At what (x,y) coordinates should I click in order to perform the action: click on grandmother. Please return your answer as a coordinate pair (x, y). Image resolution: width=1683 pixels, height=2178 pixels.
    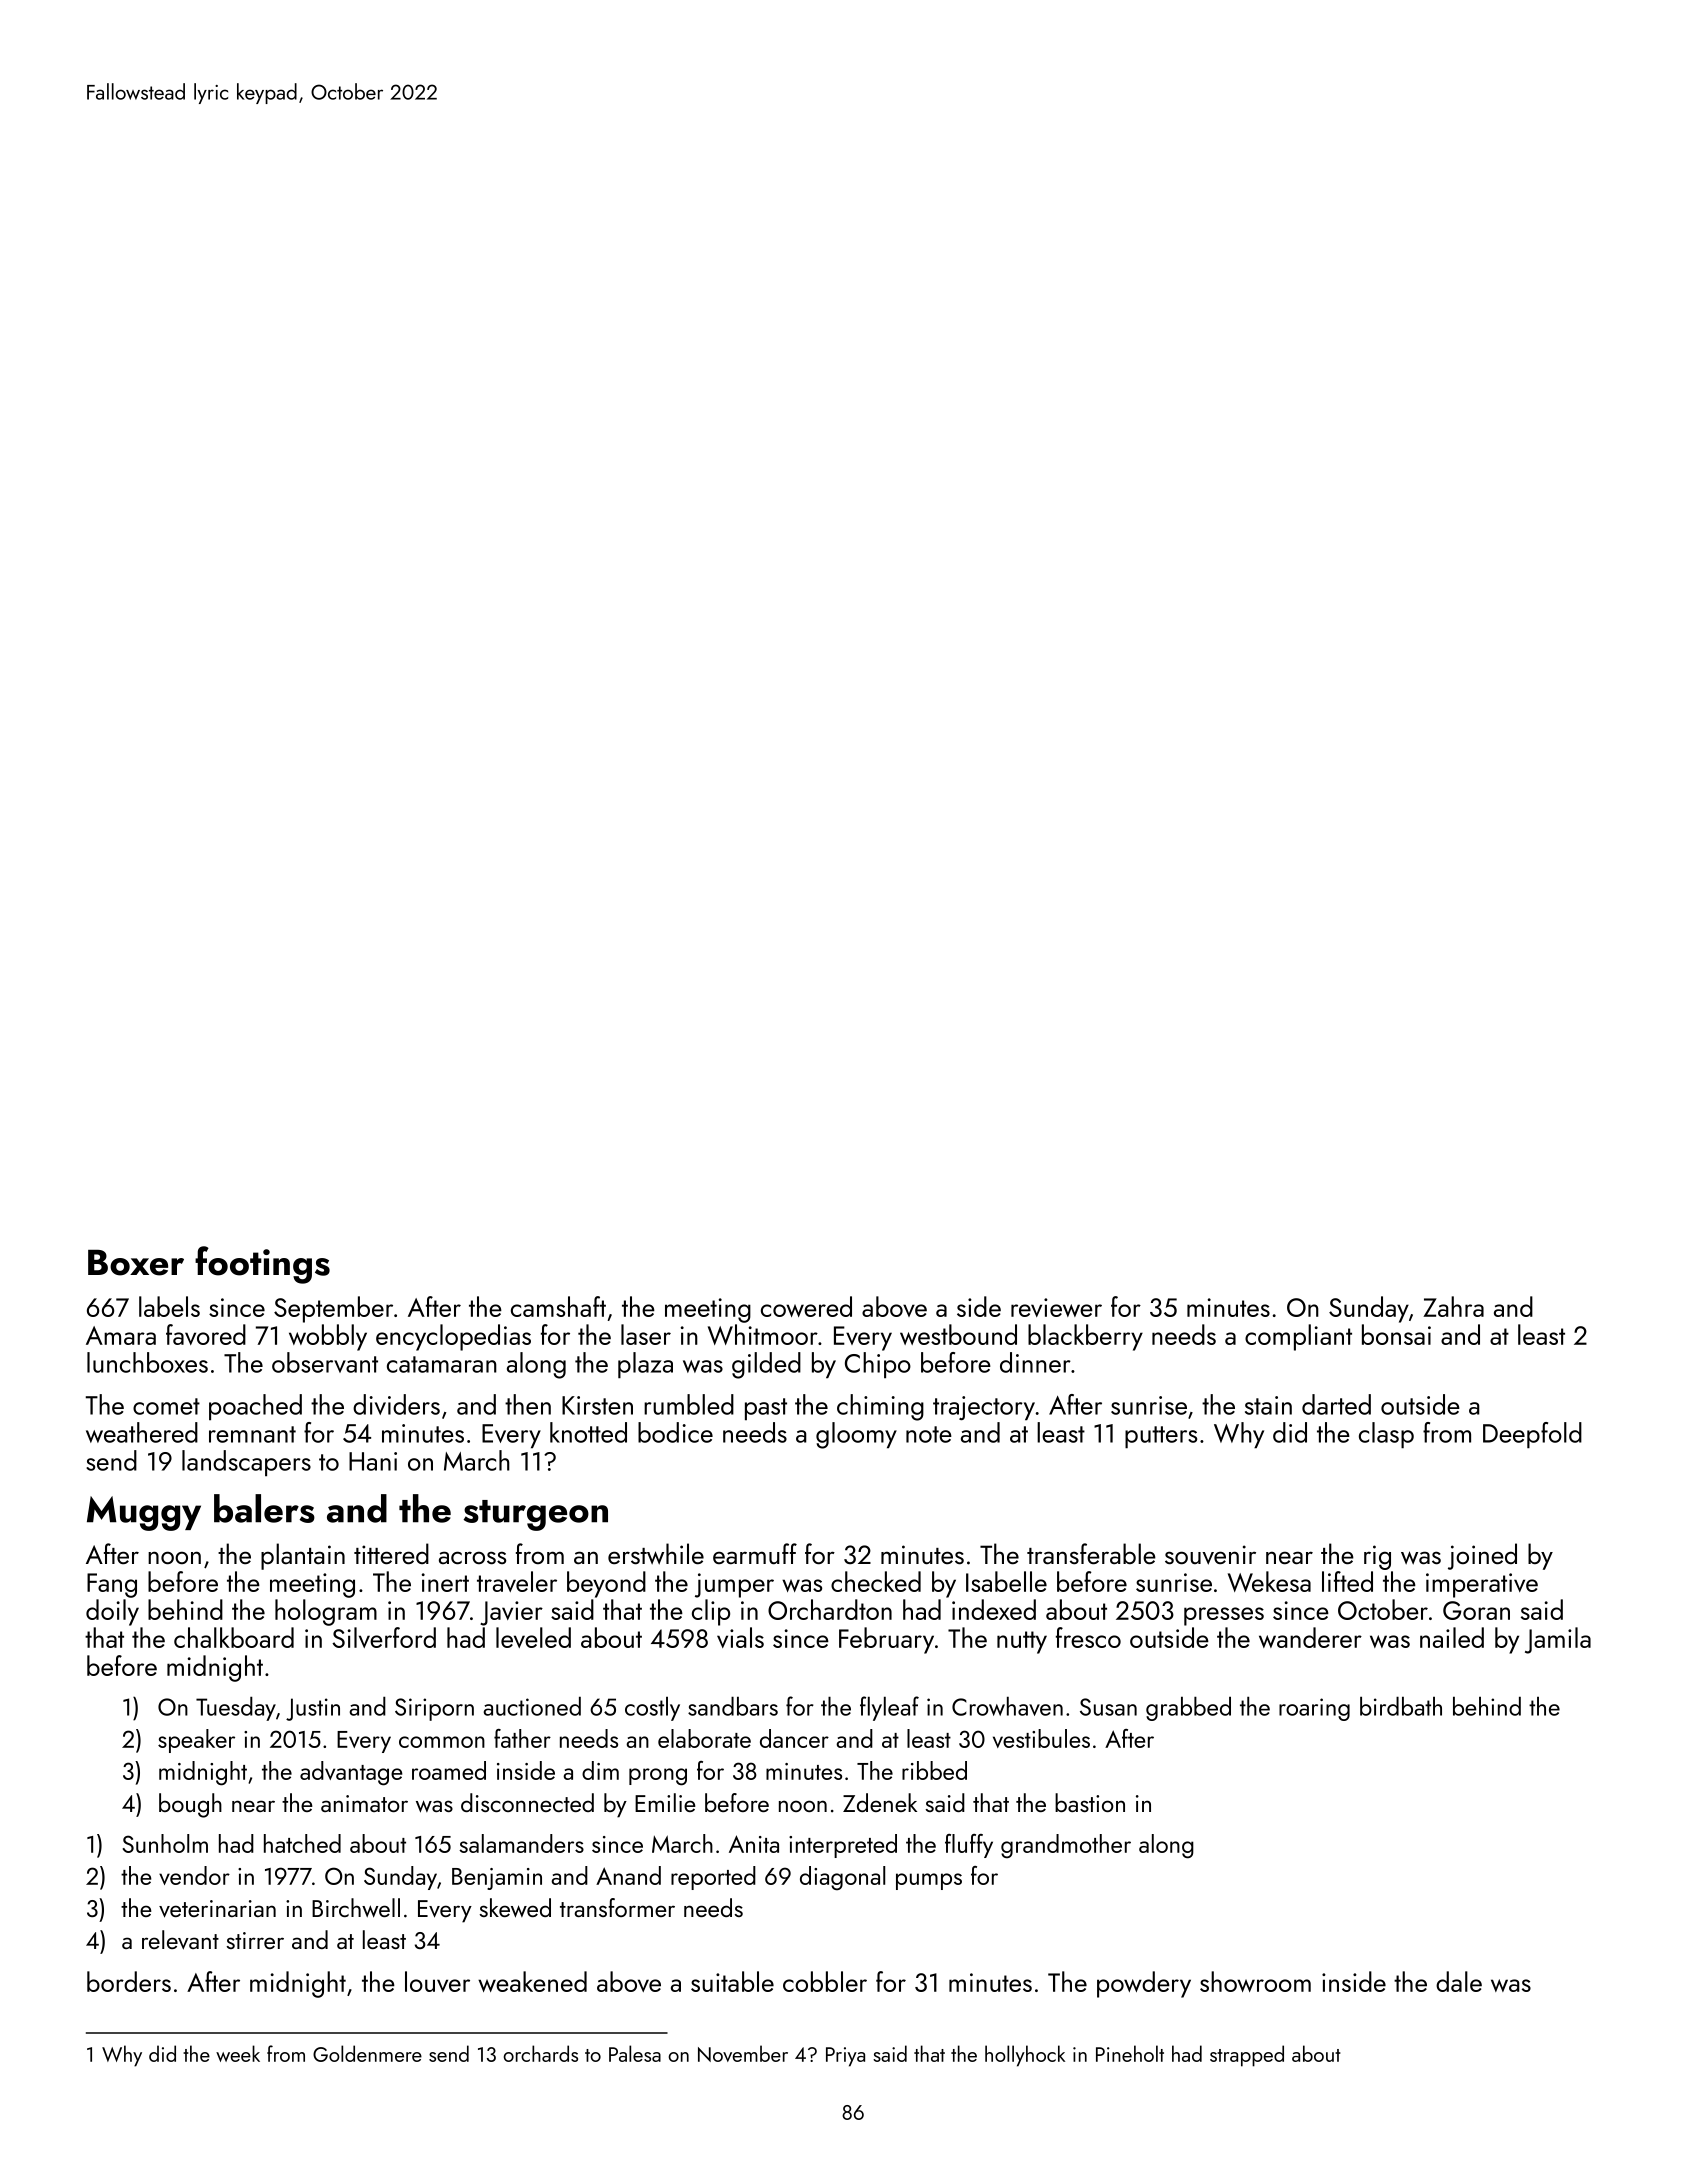
    Looking at the image, I should click on (1066, 1846).
